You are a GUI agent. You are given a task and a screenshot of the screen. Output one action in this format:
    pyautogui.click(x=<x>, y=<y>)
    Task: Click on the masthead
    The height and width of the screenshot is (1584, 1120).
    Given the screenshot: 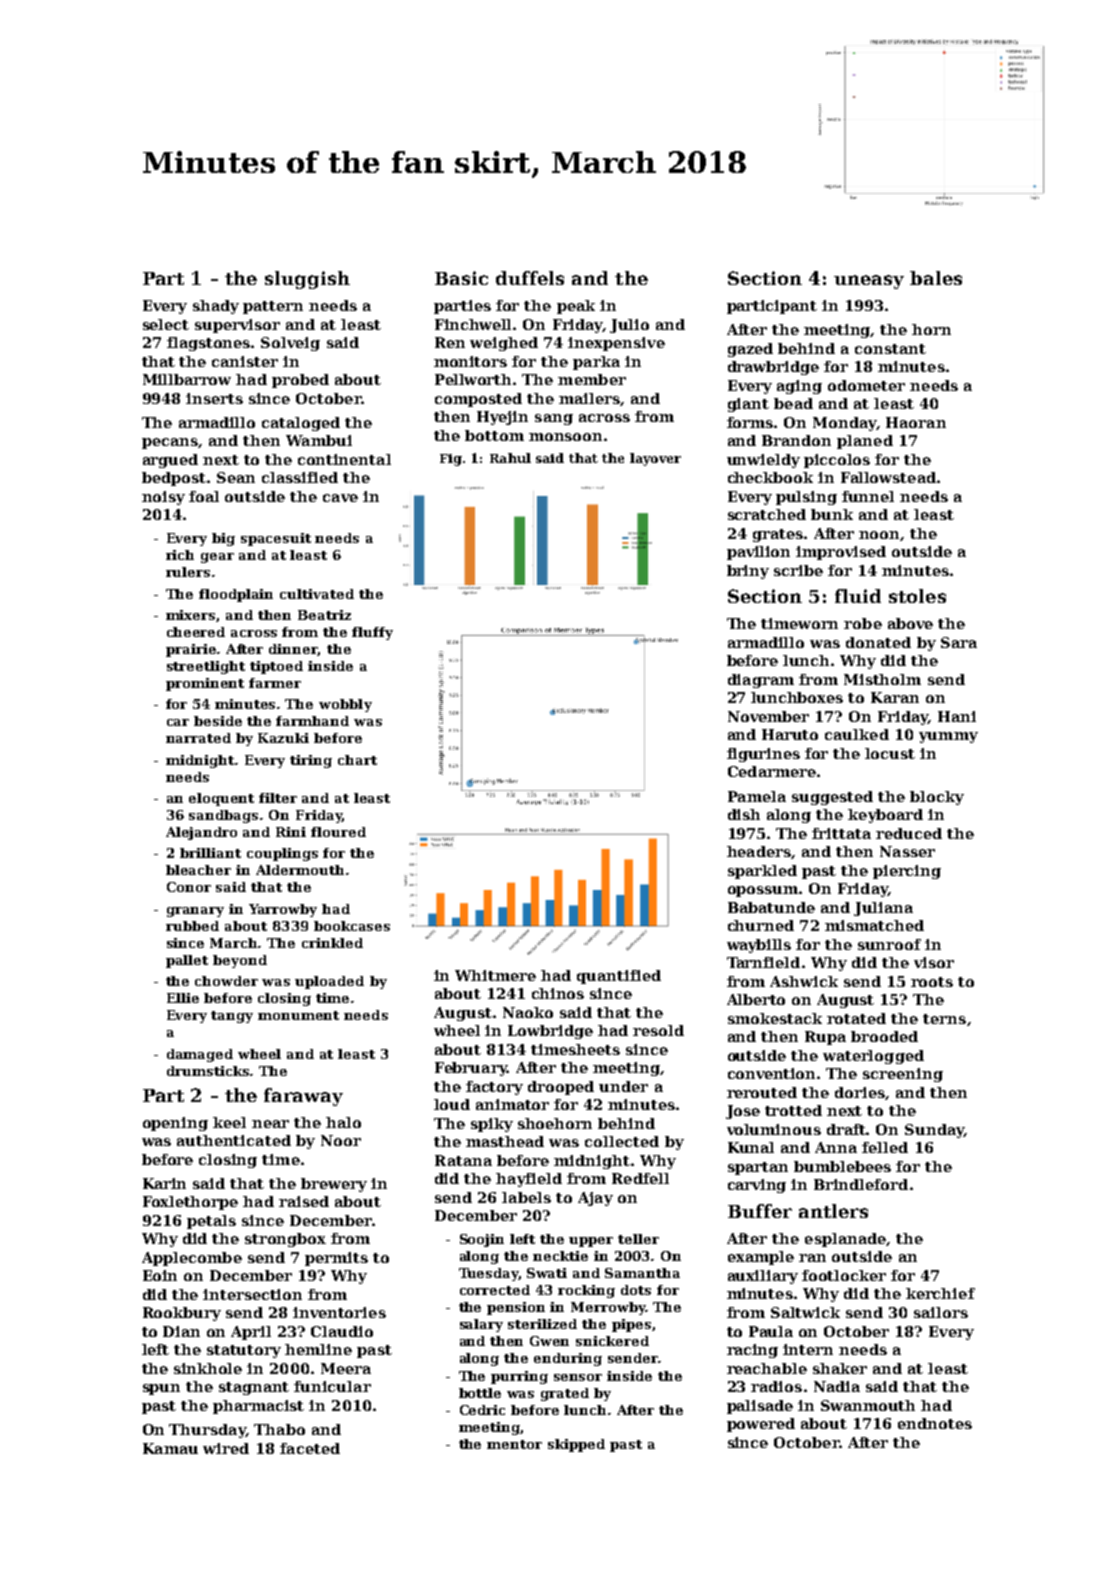 What is the action you would take?
    pyautogui.click(x=505, y=1141)
